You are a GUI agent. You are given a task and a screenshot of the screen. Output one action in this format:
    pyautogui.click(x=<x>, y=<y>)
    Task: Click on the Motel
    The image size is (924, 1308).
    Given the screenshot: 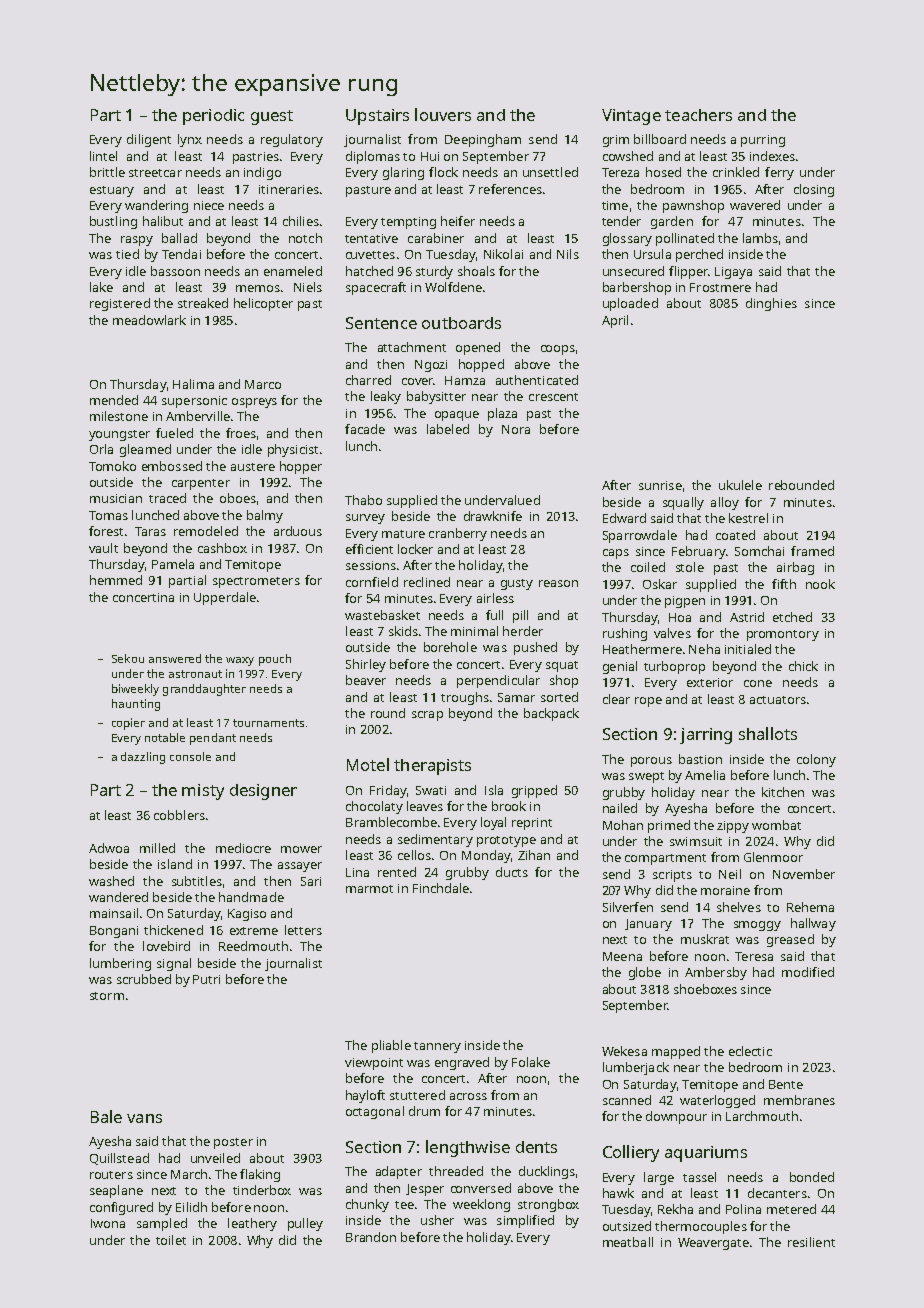 What is the action you would take?
    pyautogui.click(x=368, y=764)
